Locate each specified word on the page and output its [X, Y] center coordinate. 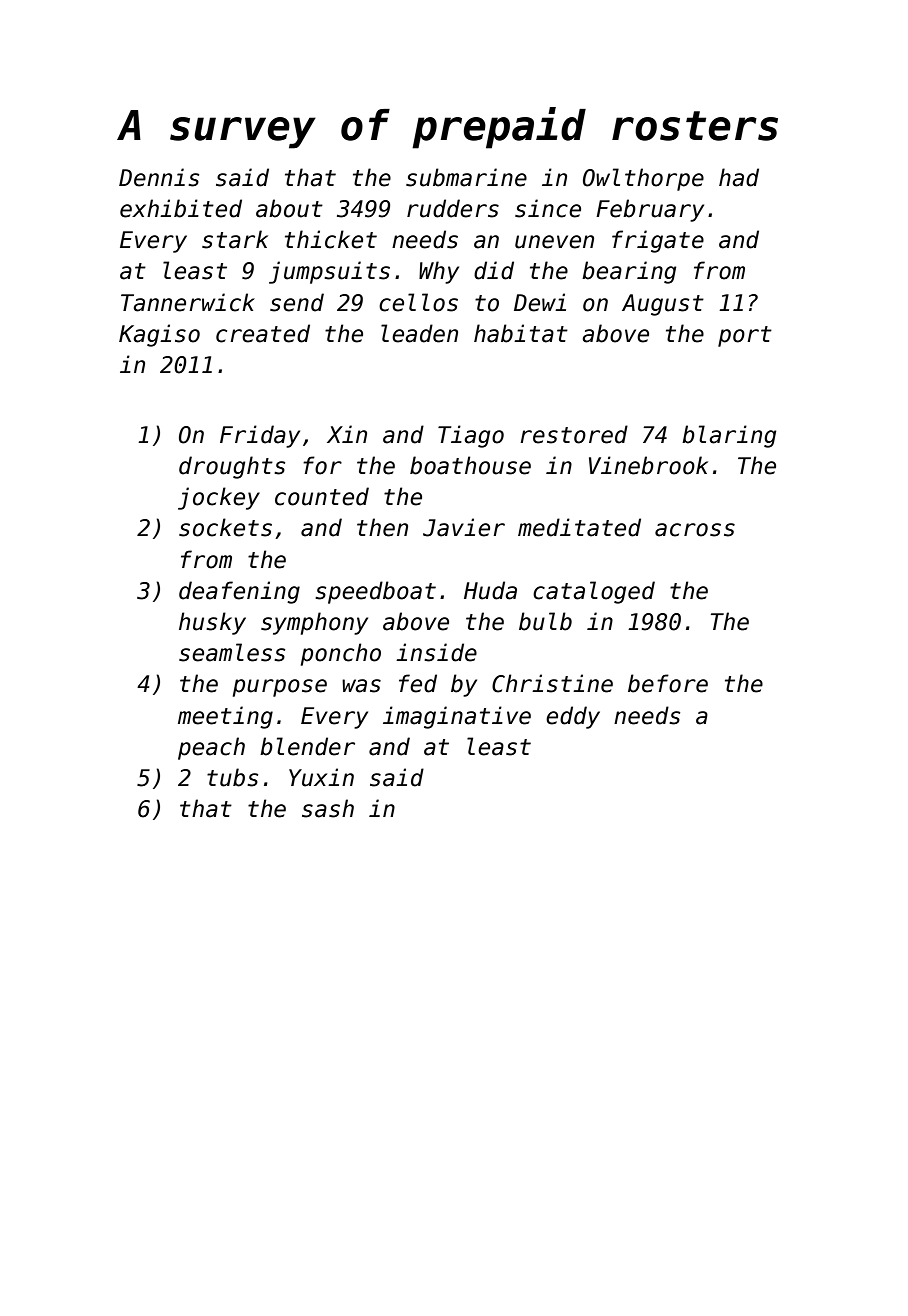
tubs [232, 777]
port [745, 336]
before [668, 683]
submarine [466, 177]
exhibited [181, 208]
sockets [225, 527]
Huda [490, 590]
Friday [260, 436]
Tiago [471, 436]
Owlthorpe [643, 179]
